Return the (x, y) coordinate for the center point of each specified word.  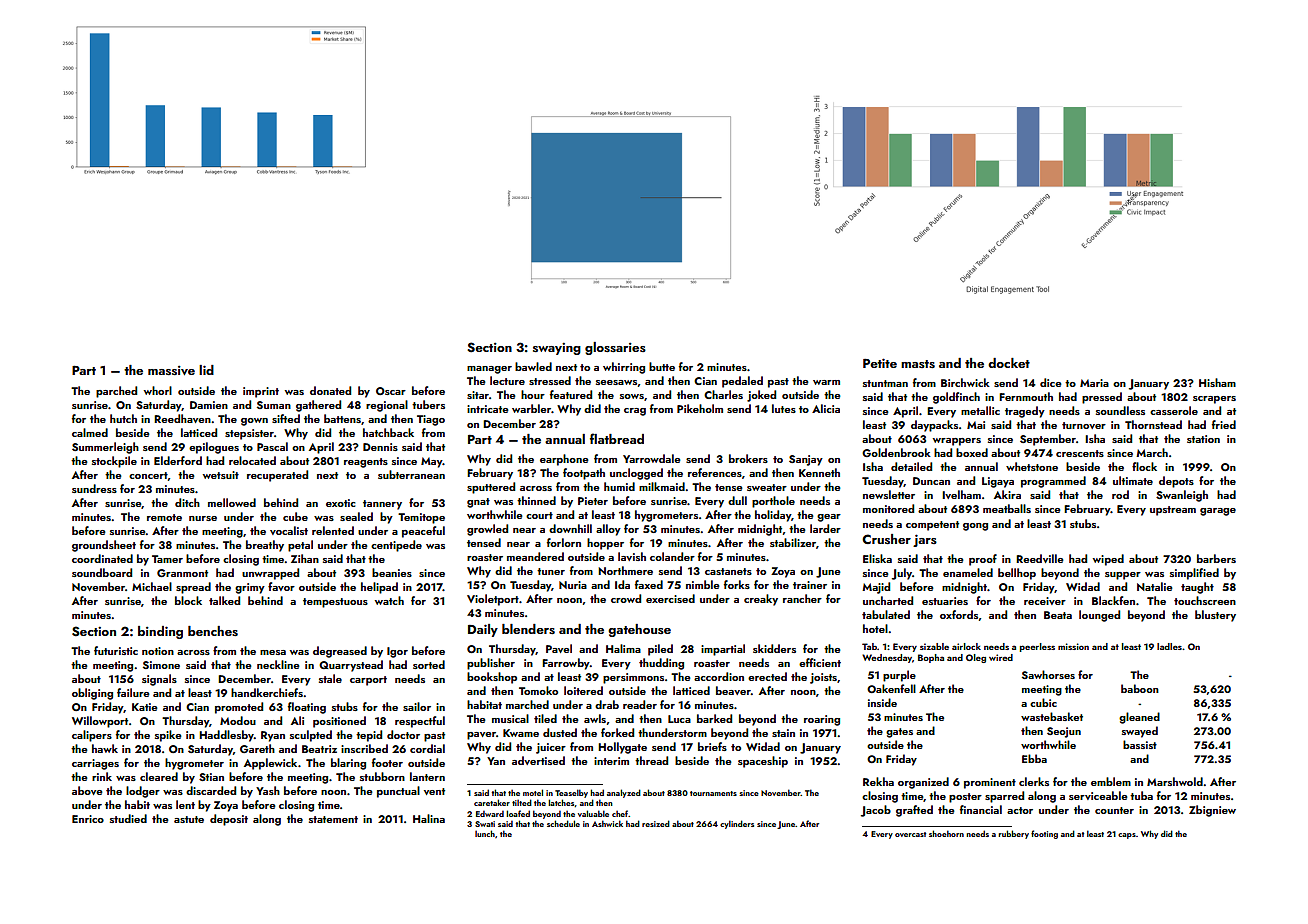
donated (330, 390)
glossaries (615, 348)
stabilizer (793, 542)
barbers (1216, 558)
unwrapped (270, 574)
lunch (485, 833)
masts (918, 364)
